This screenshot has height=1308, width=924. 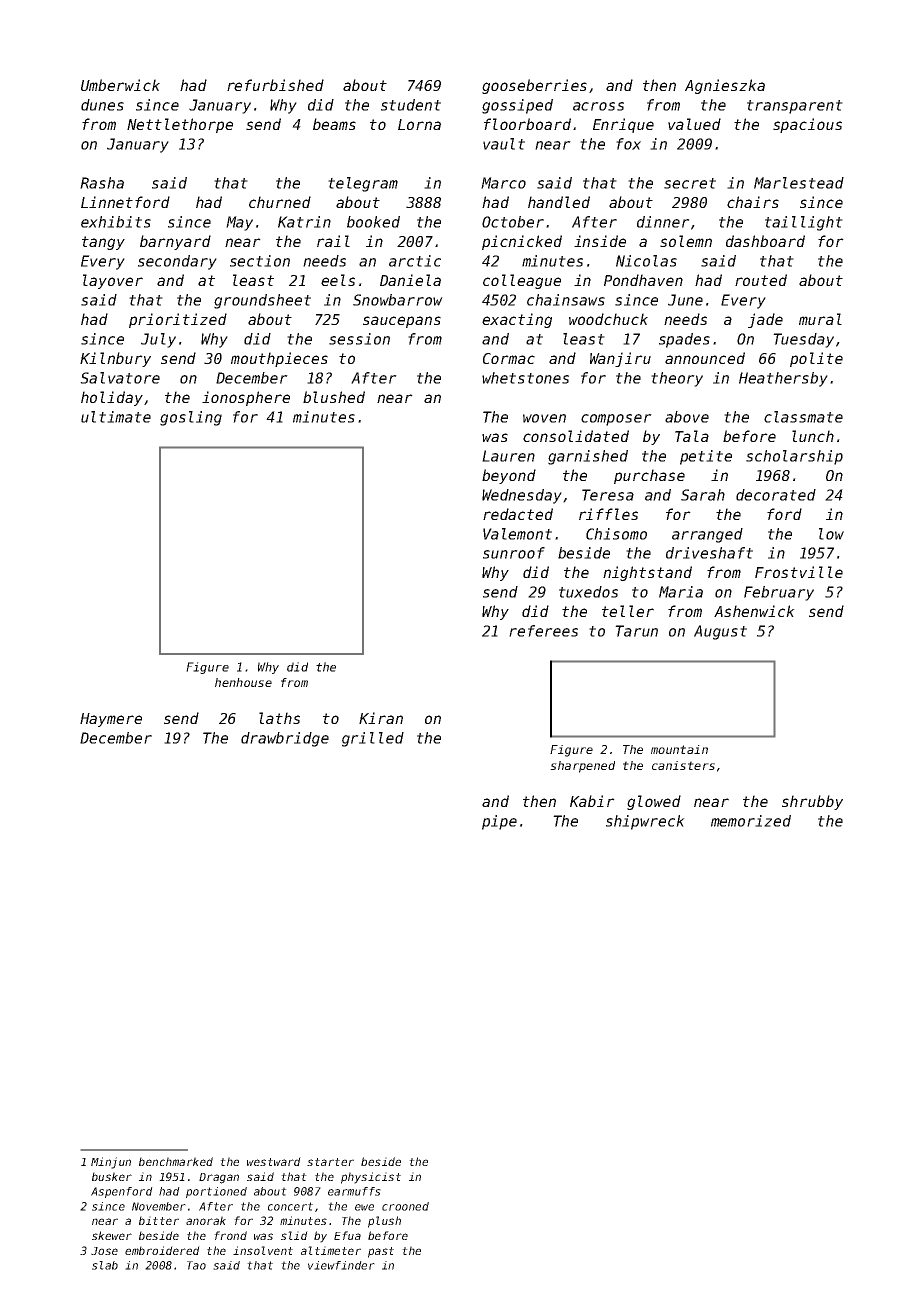 I want to click on insolvent, so click(x=263, y=1250).
